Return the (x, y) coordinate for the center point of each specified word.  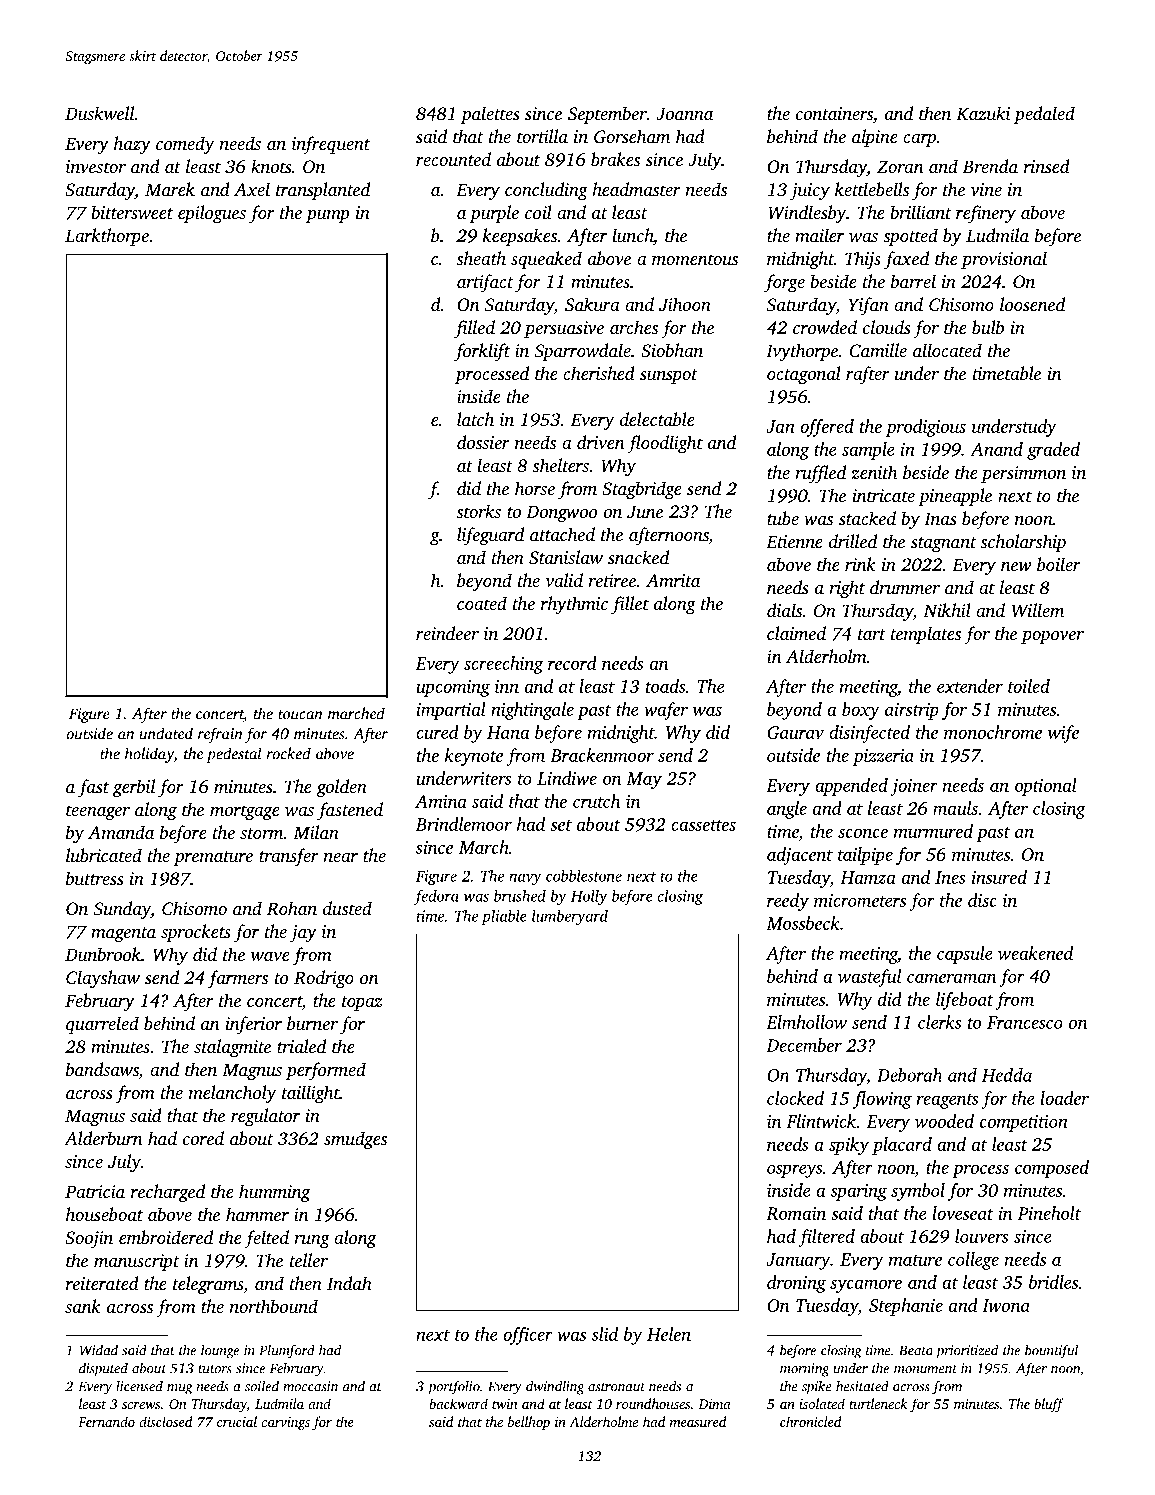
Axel (252, 189)
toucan (300, 715)
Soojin (89, 1239)
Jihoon (685, 304)
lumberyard (570, 917)
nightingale (532, 711)
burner (312, 1023)
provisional (1004, 260)
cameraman (951, 978)
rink (860, 564)
